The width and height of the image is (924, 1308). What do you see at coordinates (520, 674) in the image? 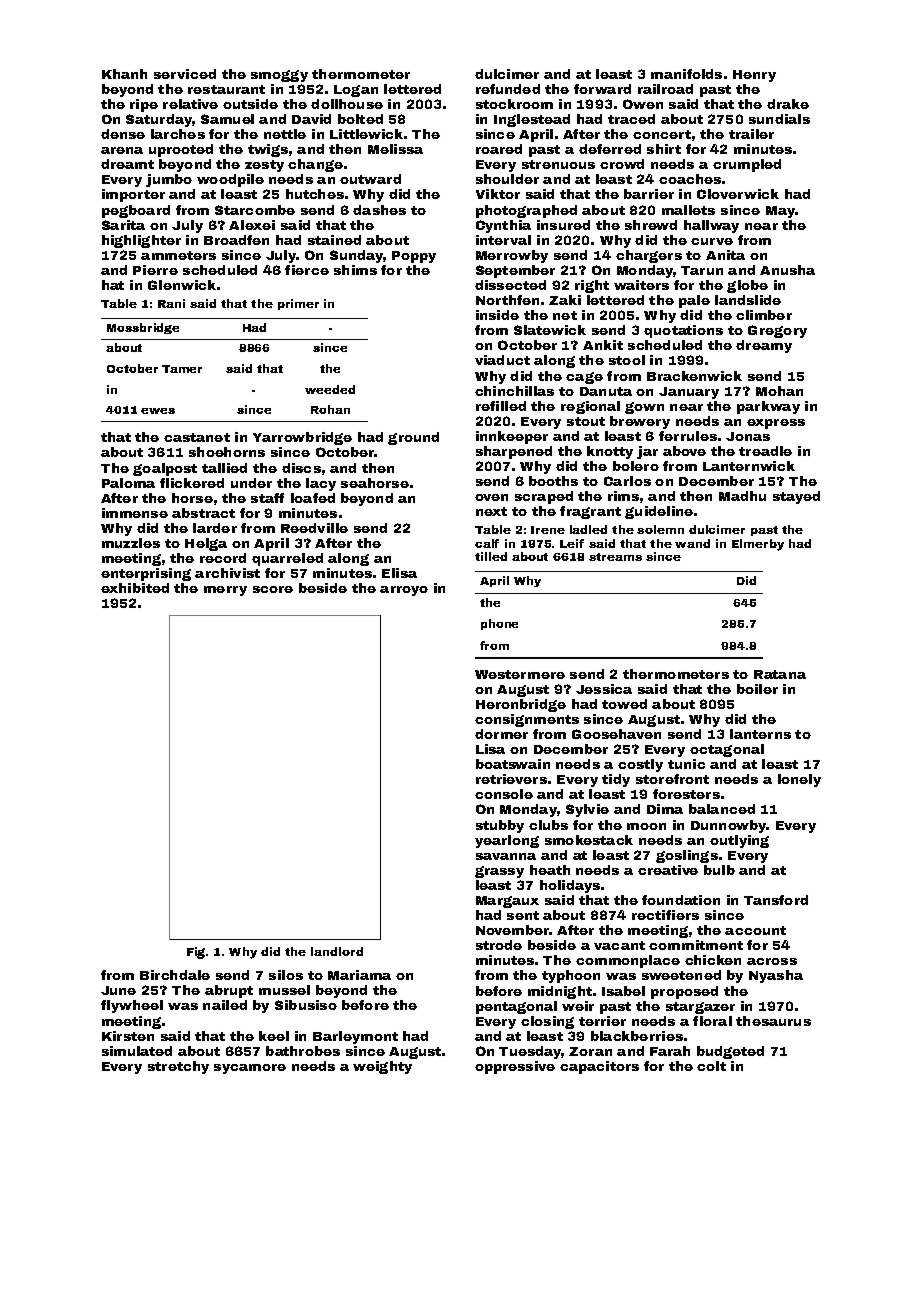
I see `Westermere` at bounding box center [520, 674].
